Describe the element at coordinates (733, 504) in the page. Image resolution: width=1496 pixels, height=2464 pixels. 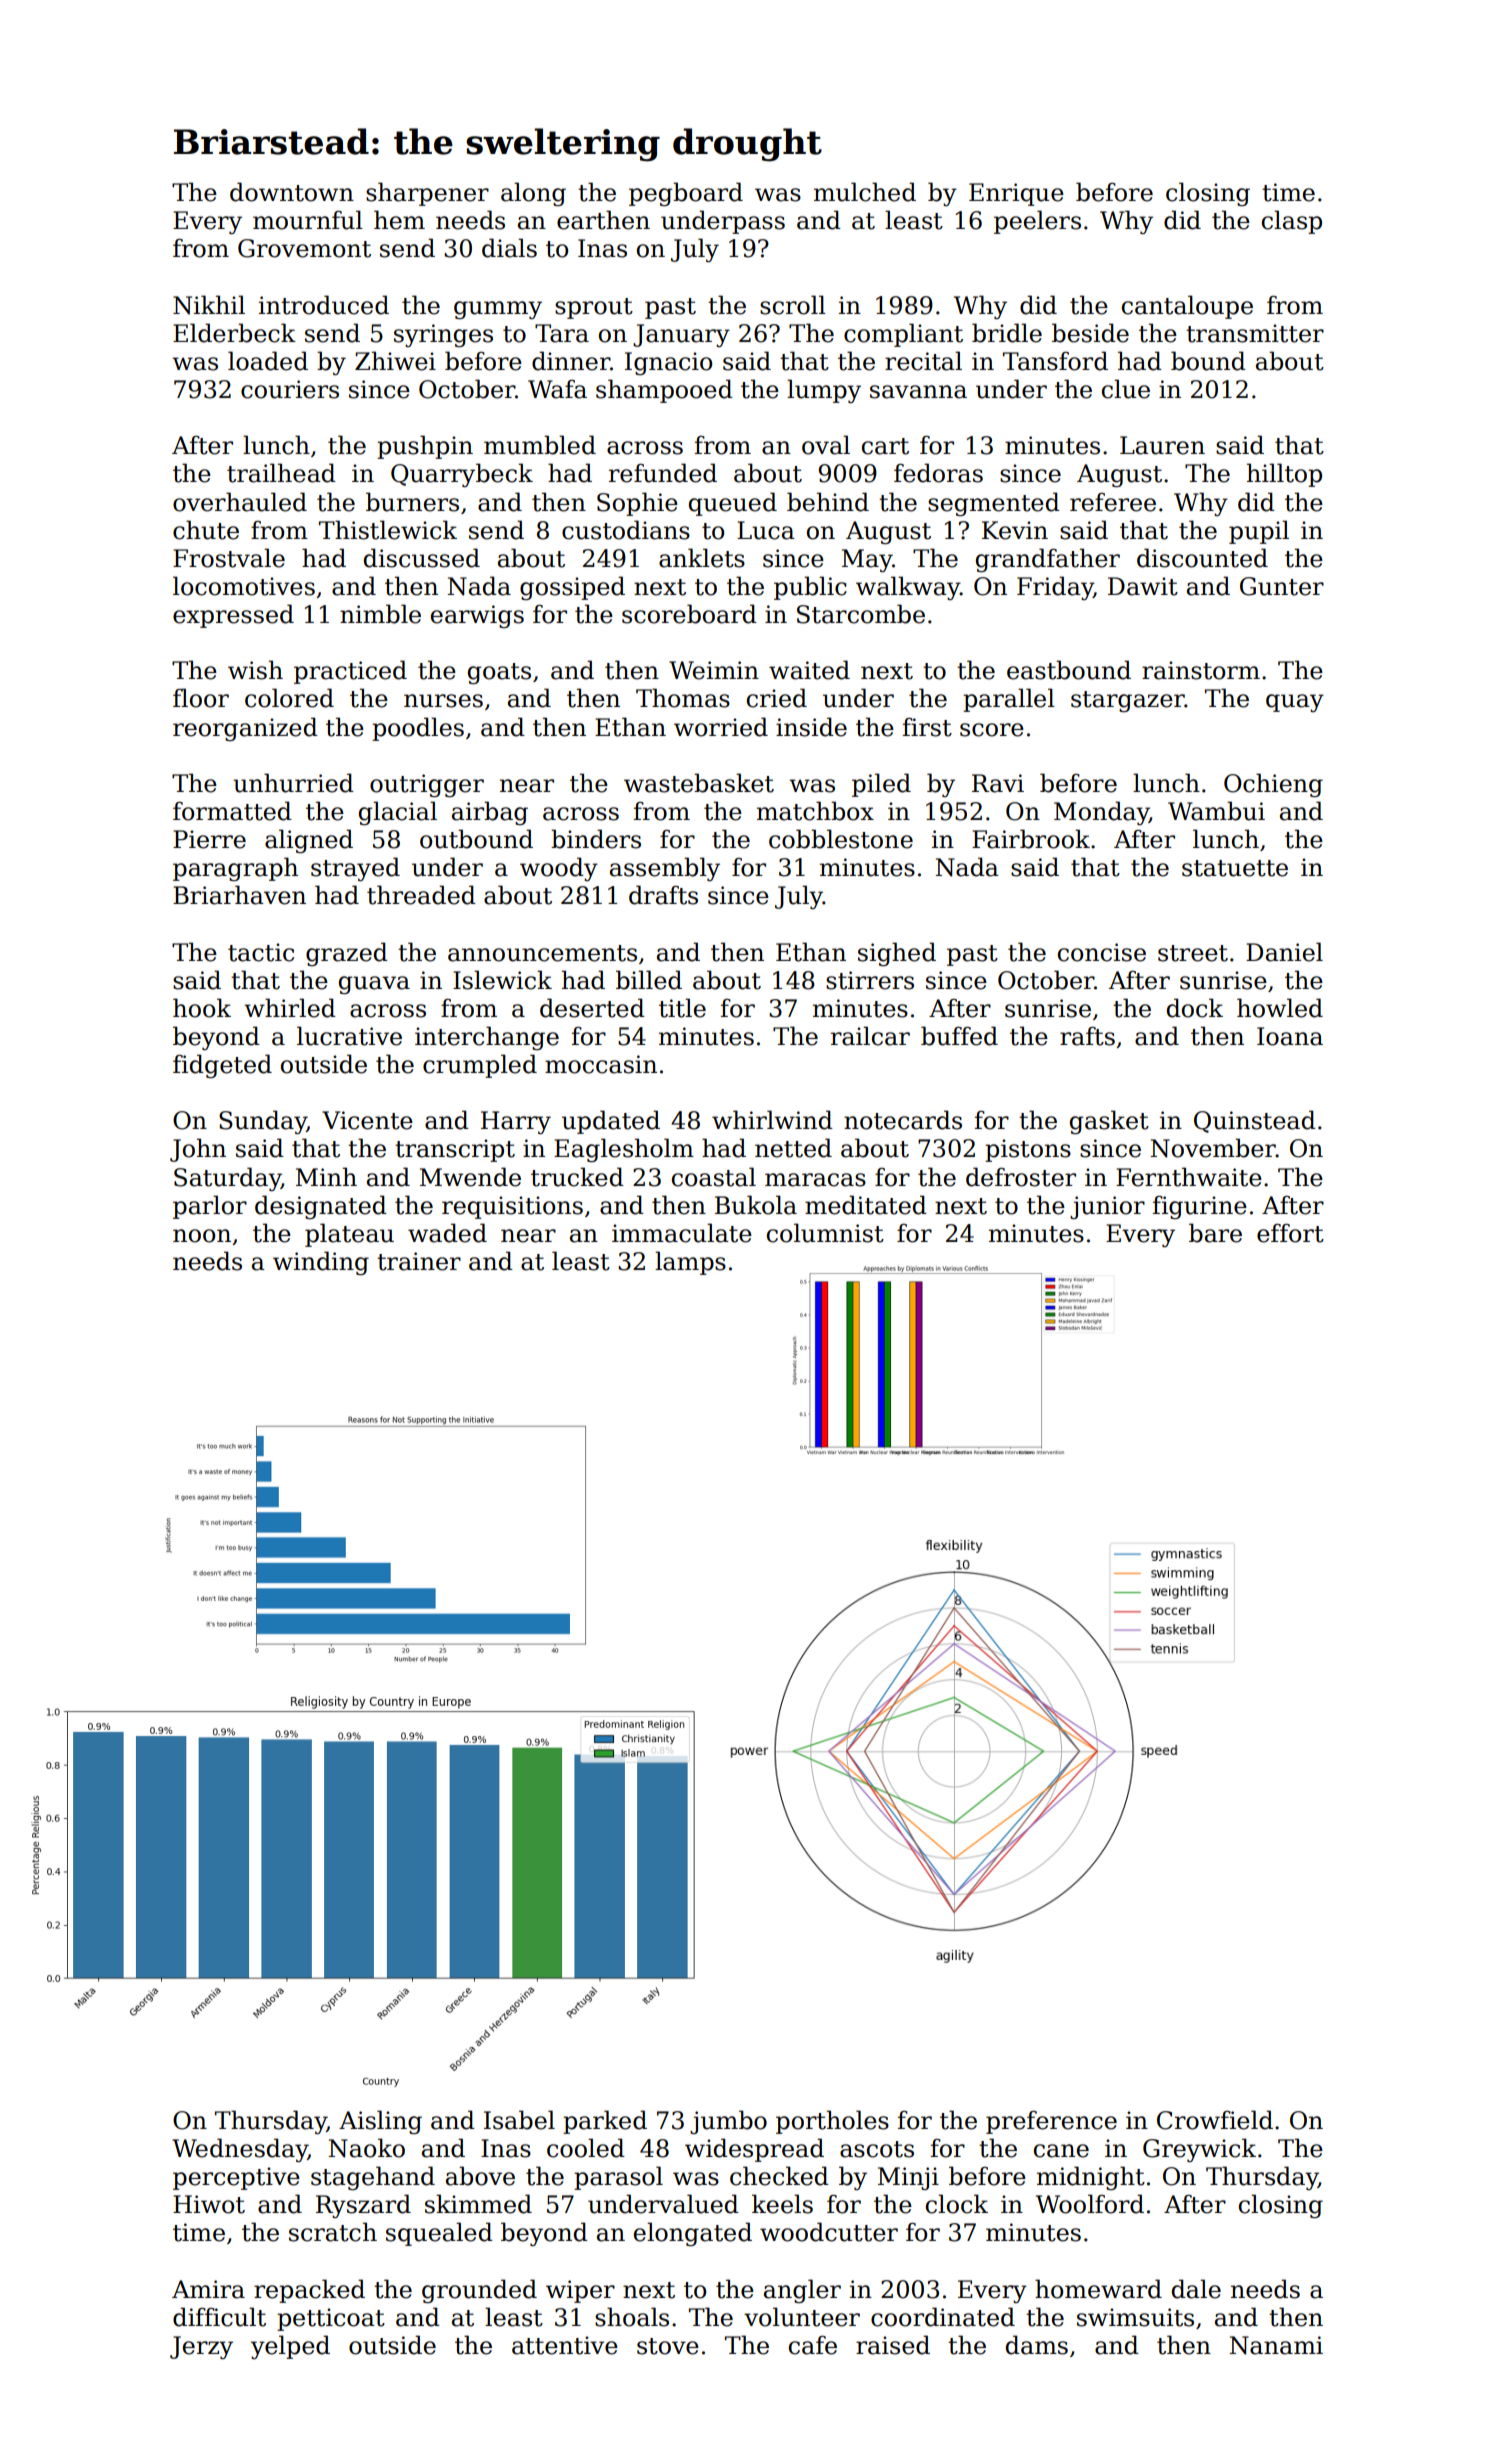
I see `queued` at that location.
